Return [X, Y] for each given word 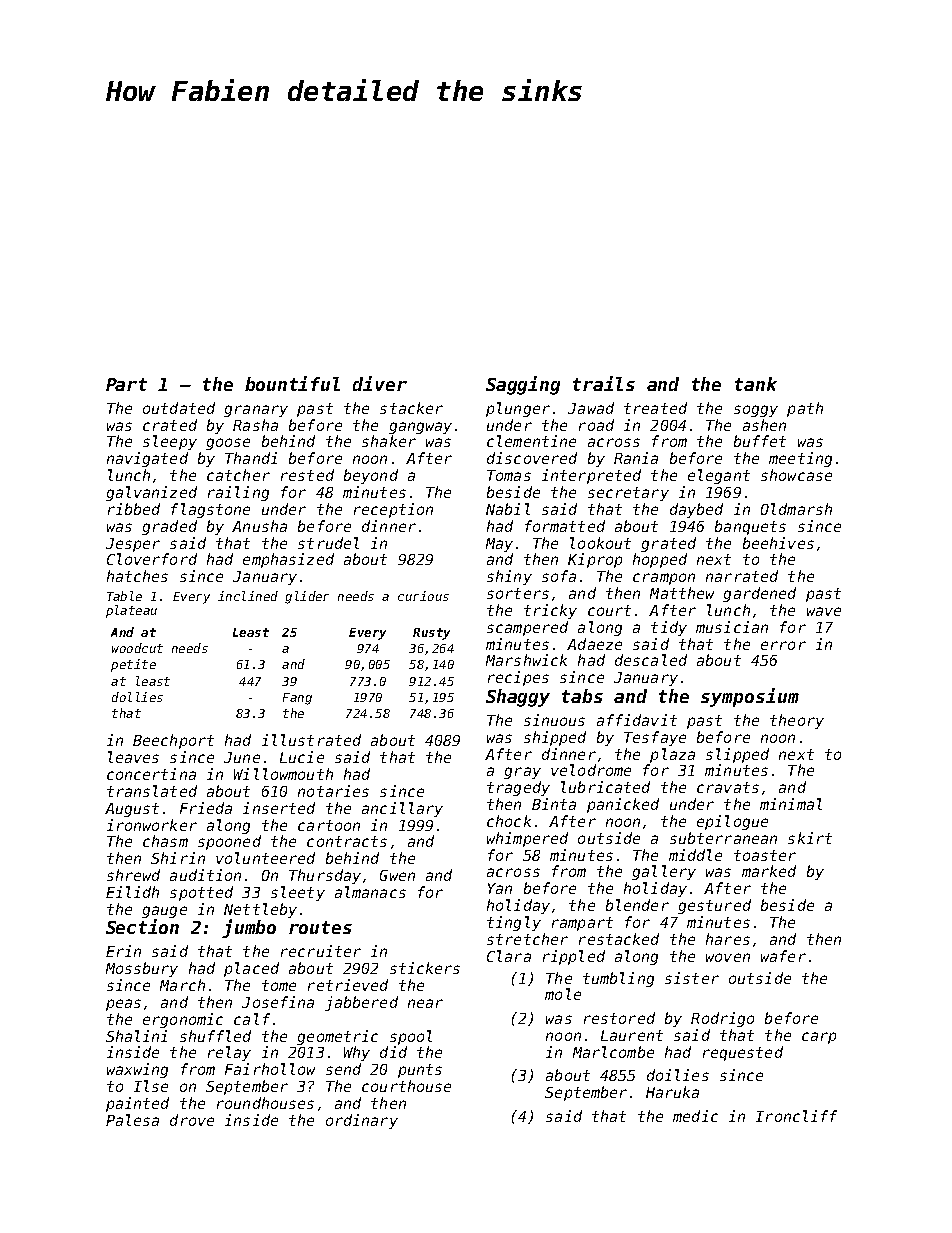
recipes [518, 678]
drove [192, 1120]
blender [637, 905]
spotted [201, 893]
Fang [297, 699]
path [805, 409]
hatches [137, 576]
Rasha [255, 425]
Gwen [397, 875]
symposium [750, 697]
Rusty [431, 634]
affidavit [637, 720]
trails [604, 383]
